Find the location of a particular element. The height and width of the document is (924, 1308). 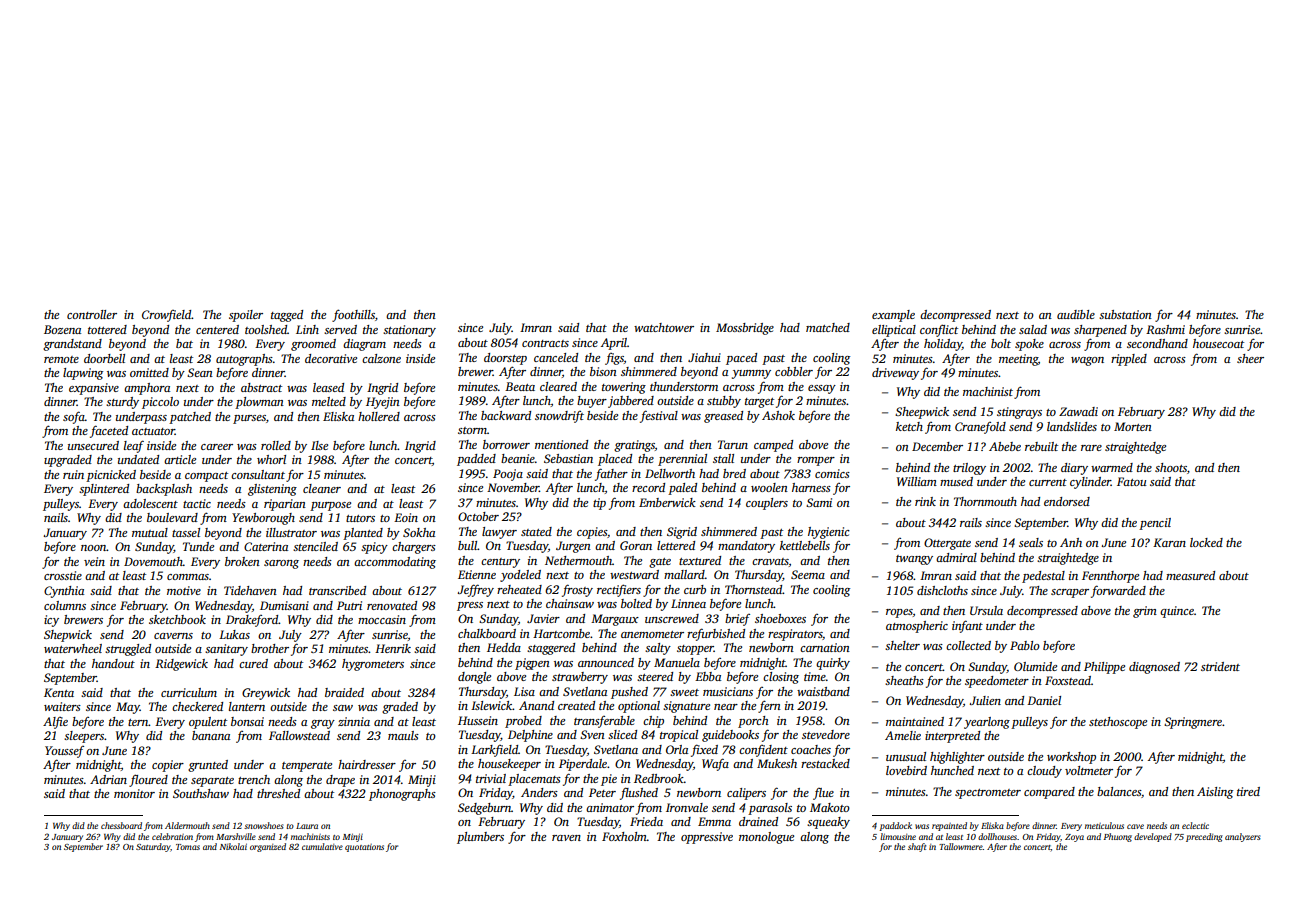

dongle is located at coordinates (474, 678).
